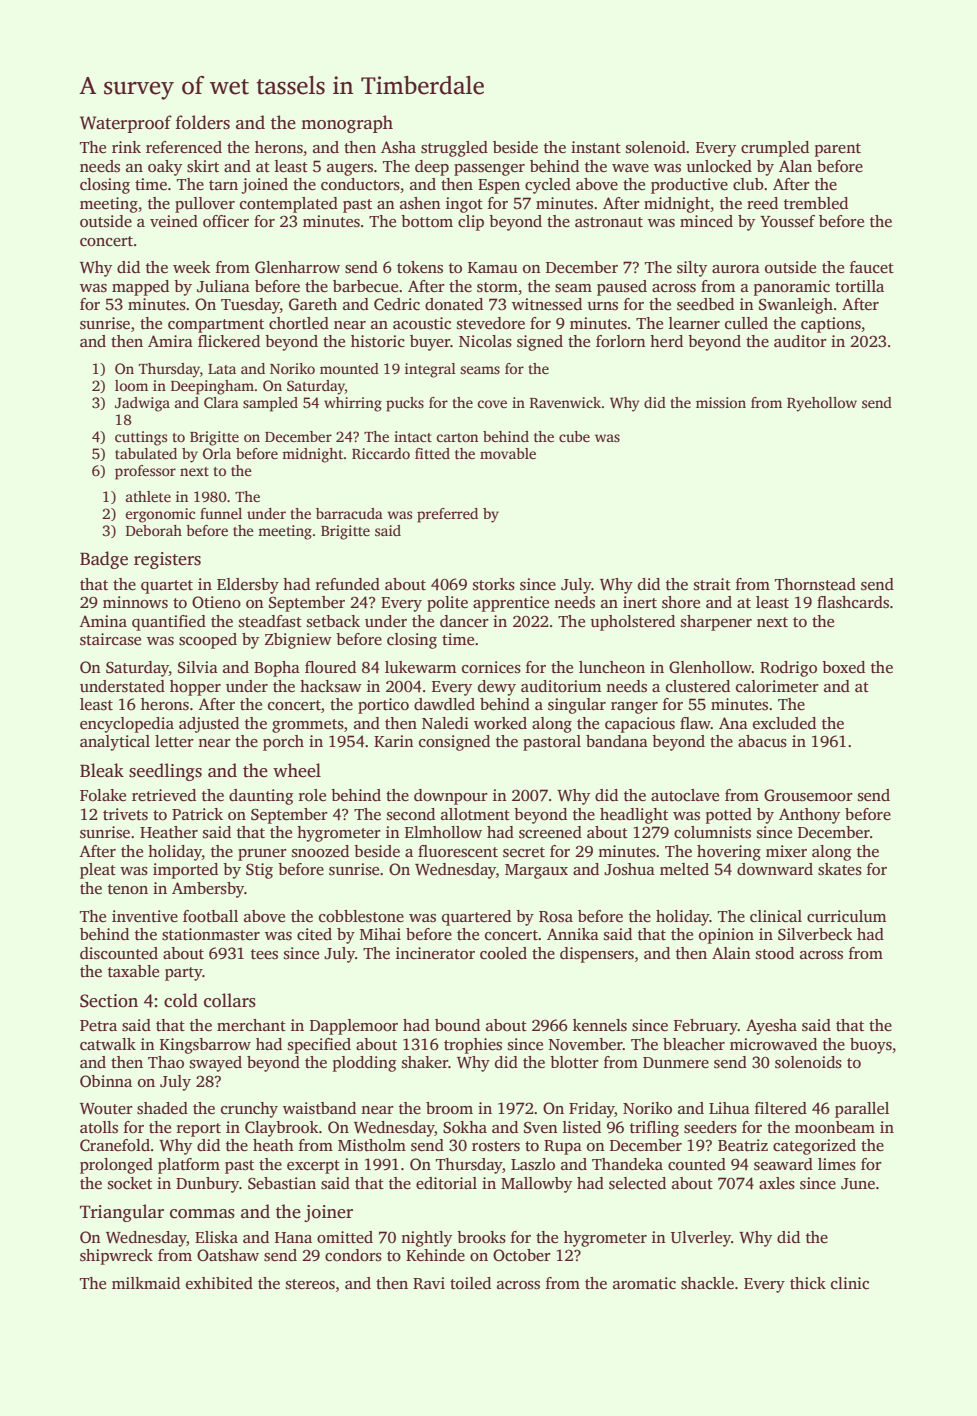  Describe the element at coordinates (838, 150) in the screenshot. I see `parent` at that location.
